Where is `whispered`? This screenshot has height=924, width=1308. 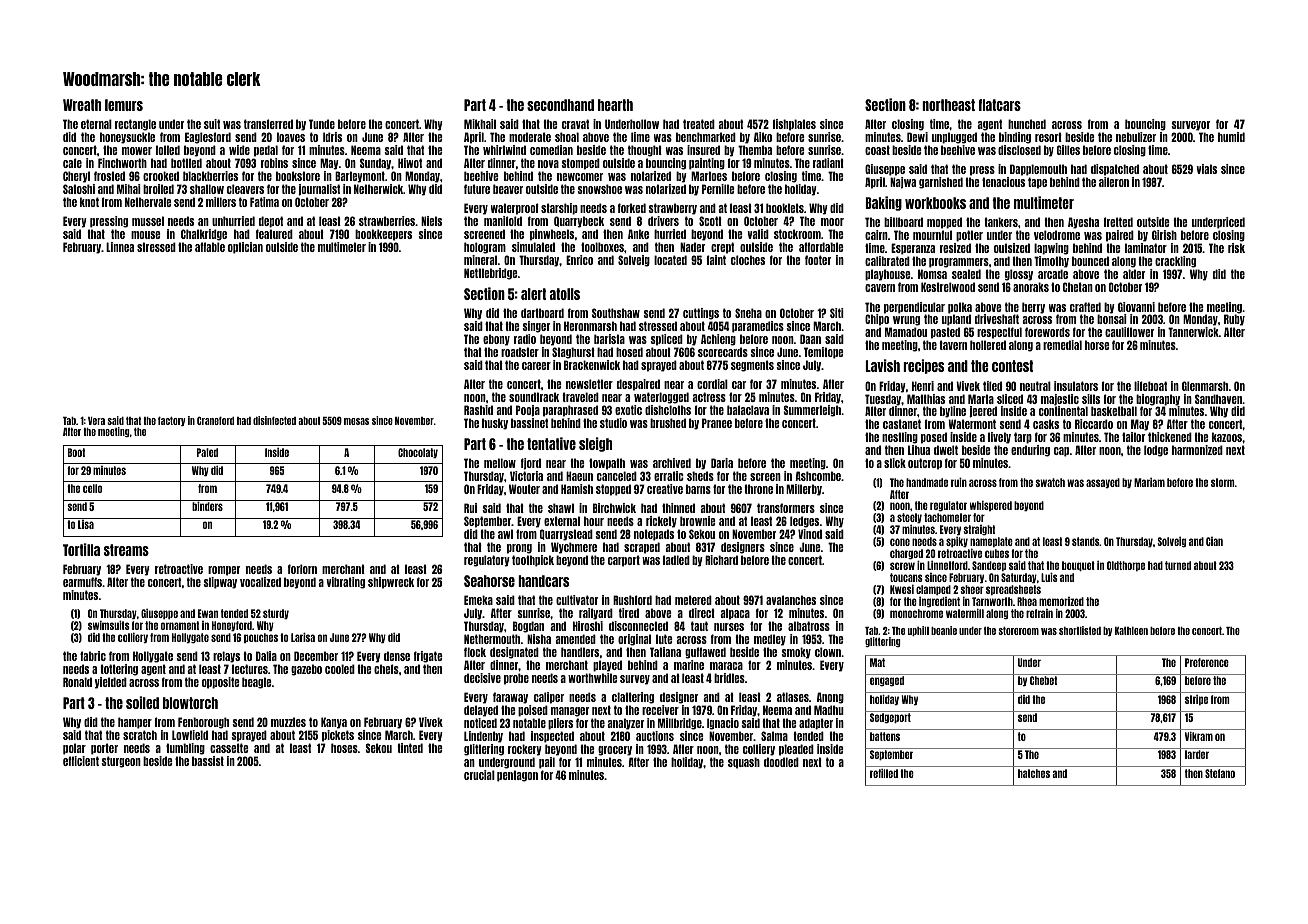
whispered is located at coordinates (991, 506).
